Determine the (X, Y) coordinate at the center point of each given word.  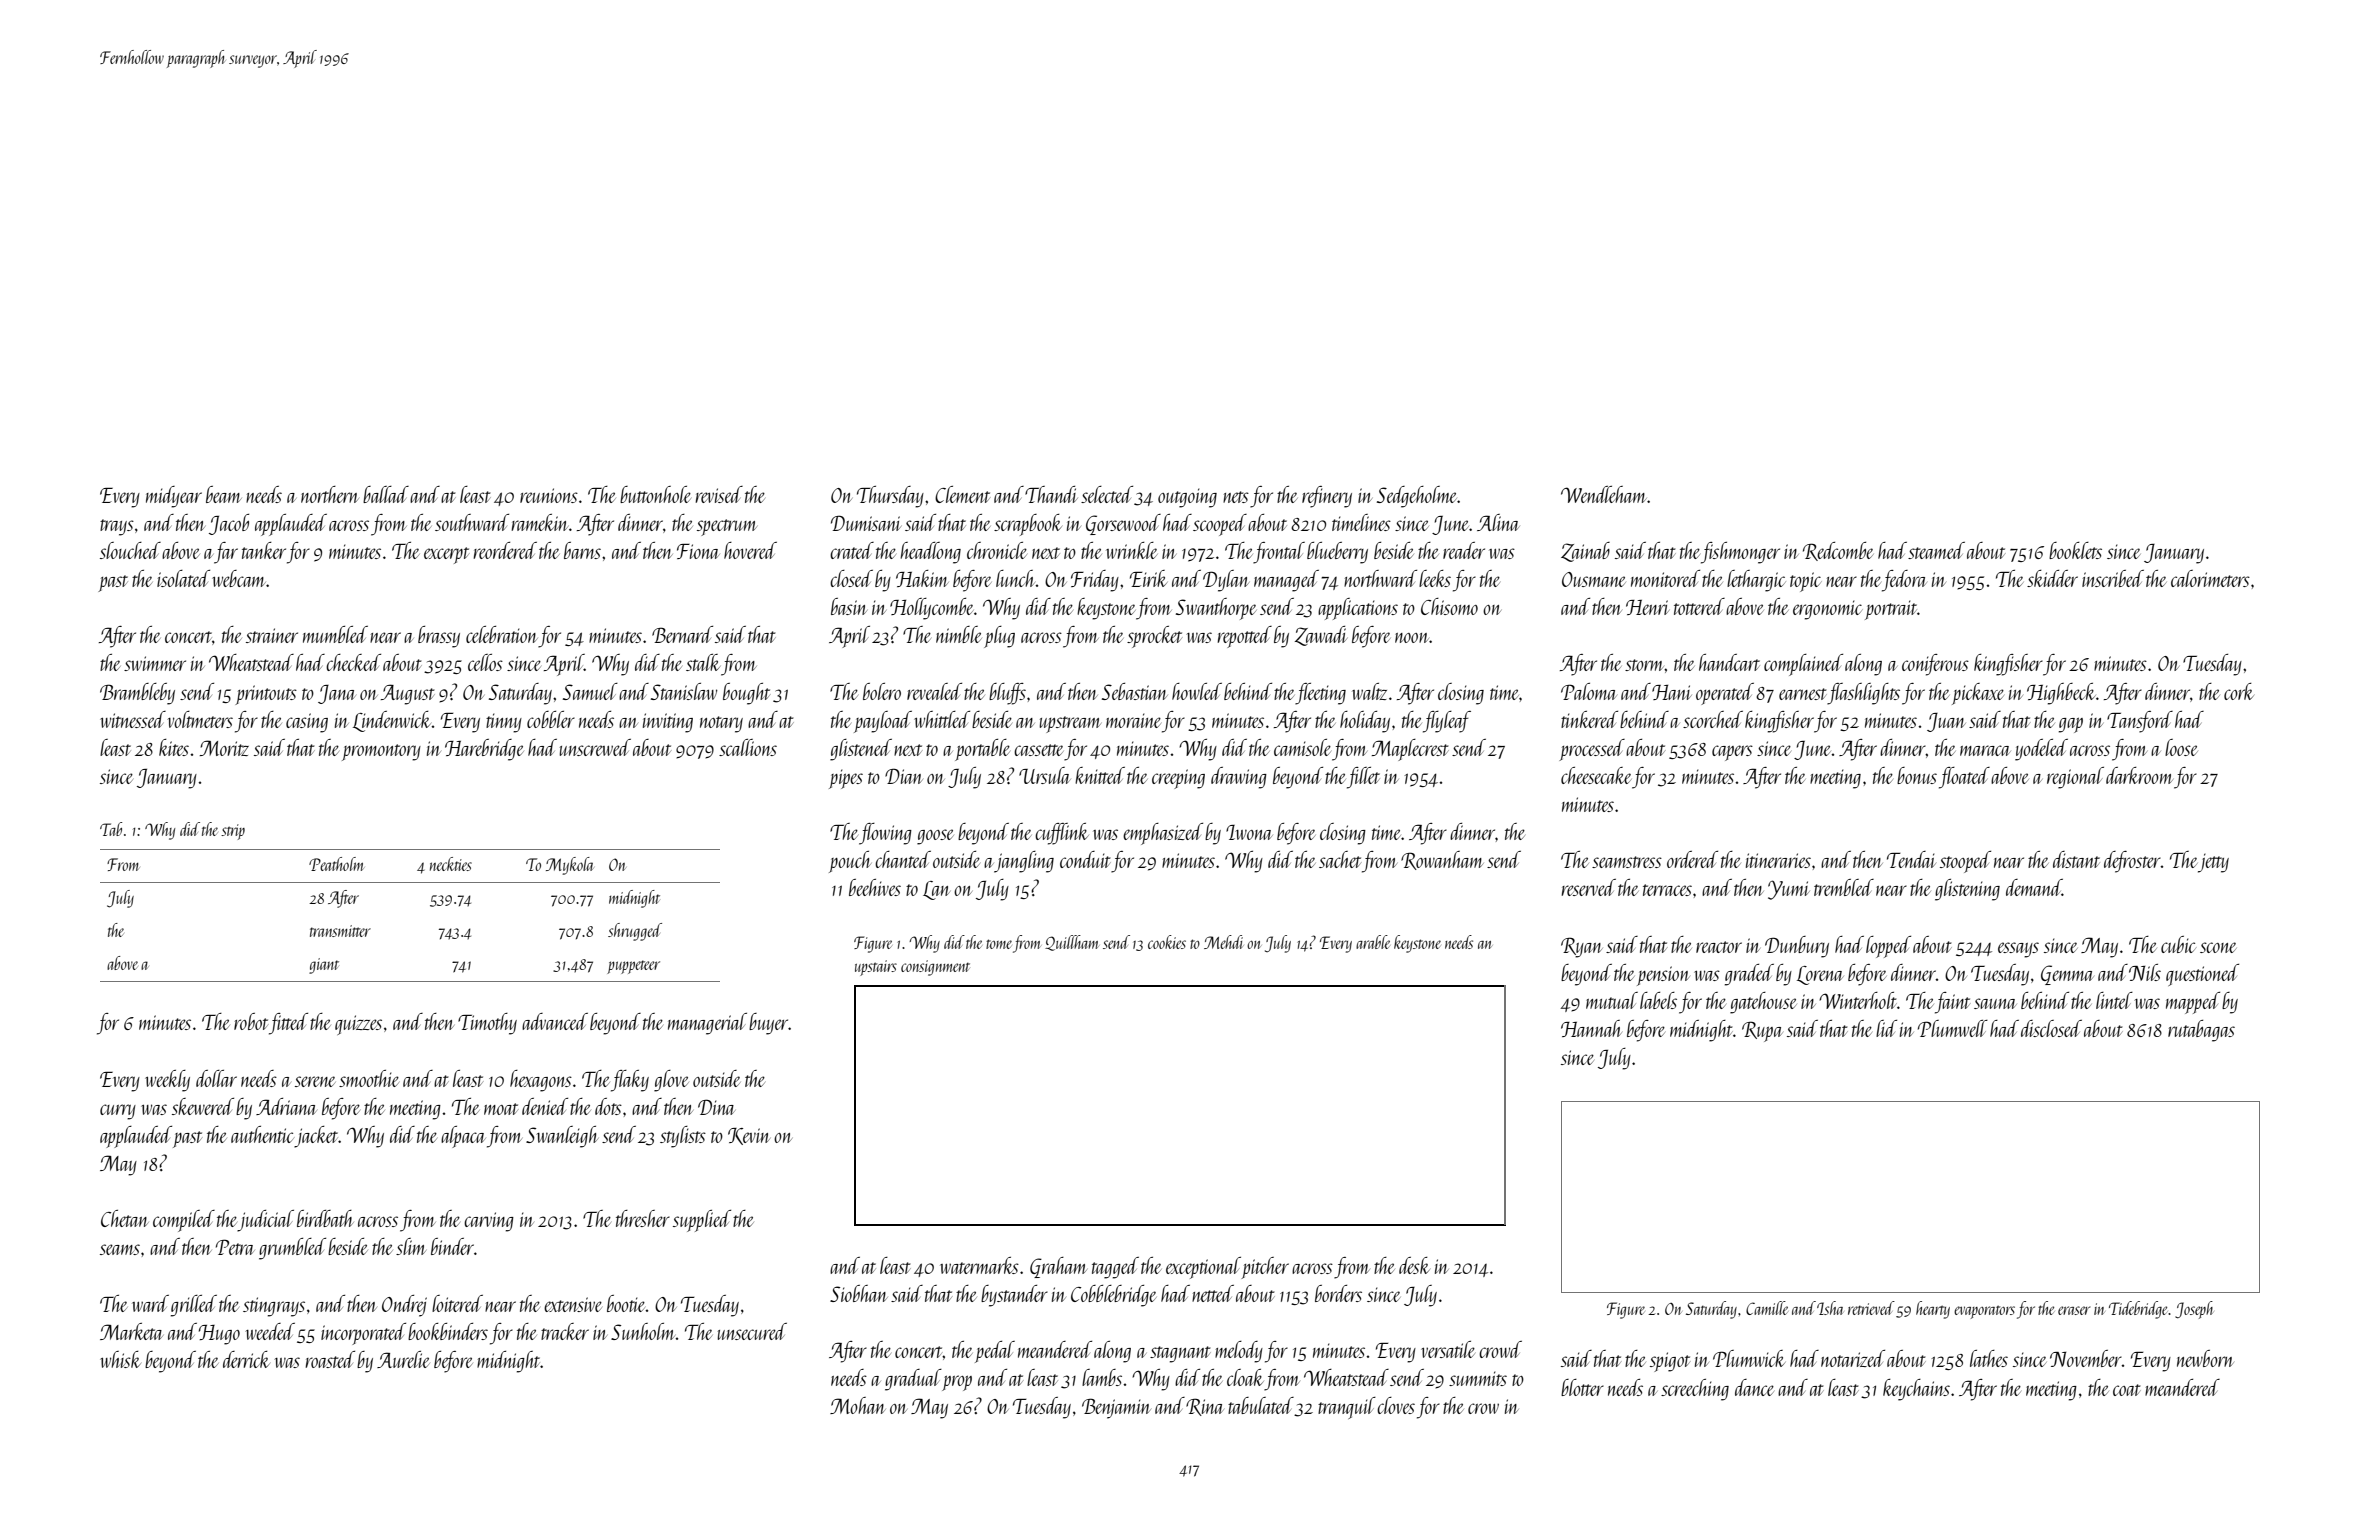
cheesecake (1596, 775)
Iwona (1249, 832)
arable (1373, 942)
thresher (643, 1218)
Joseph (2194, 1310)
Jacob (229, 524)
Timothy (487, 1024)
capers (1732, 753)
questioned (2202, 975)
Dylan (1226, 581)
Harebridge (484, 750)
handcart (1729, 662)
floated (1964, 778)
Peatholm (336, 864)
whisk (120, 1359)
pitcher (1265, 1268)
